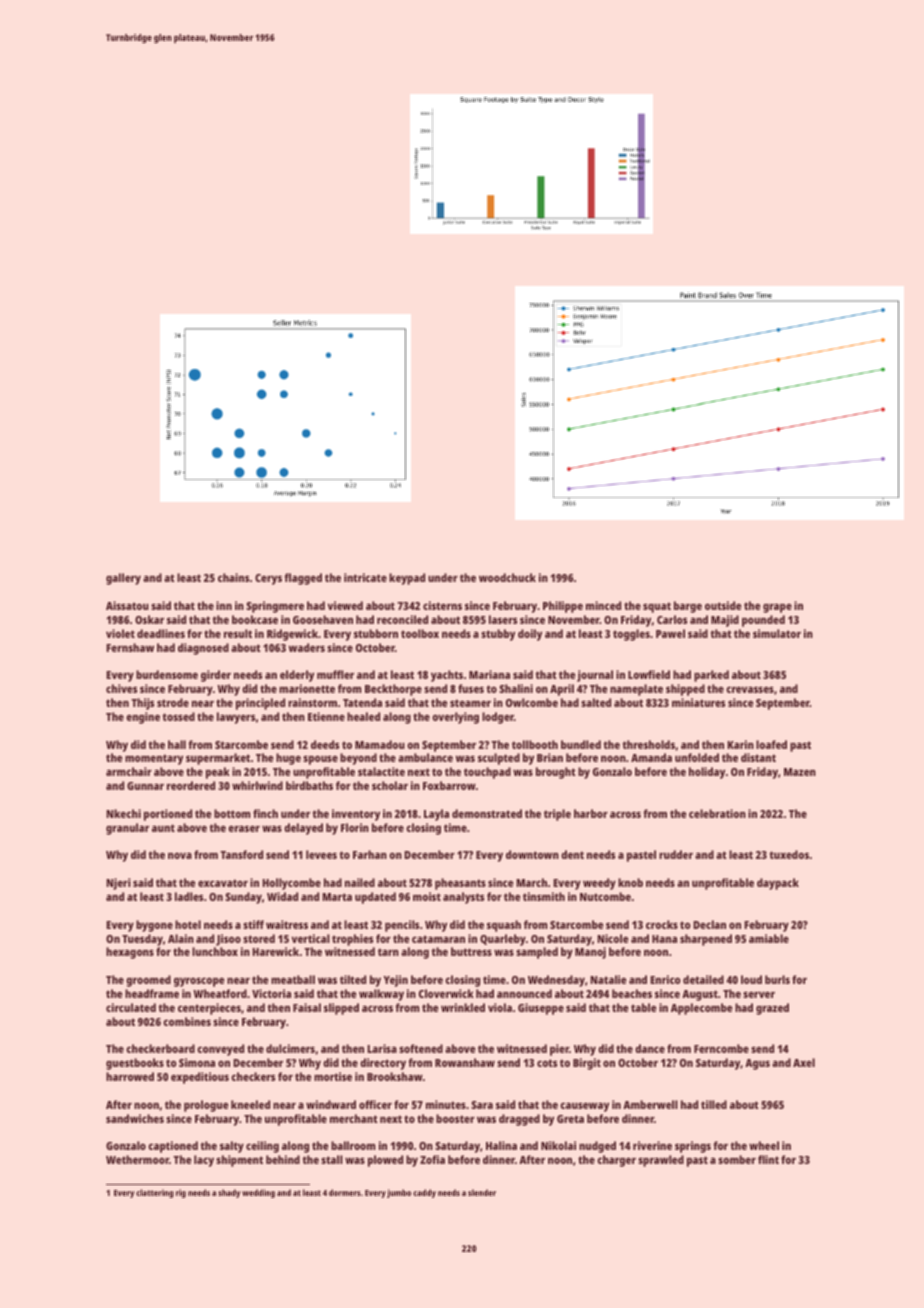 The height and width of the page is (1308, 924). Describe the element at coordinates (293, 979) in the page. I see `meatball` at that location.
